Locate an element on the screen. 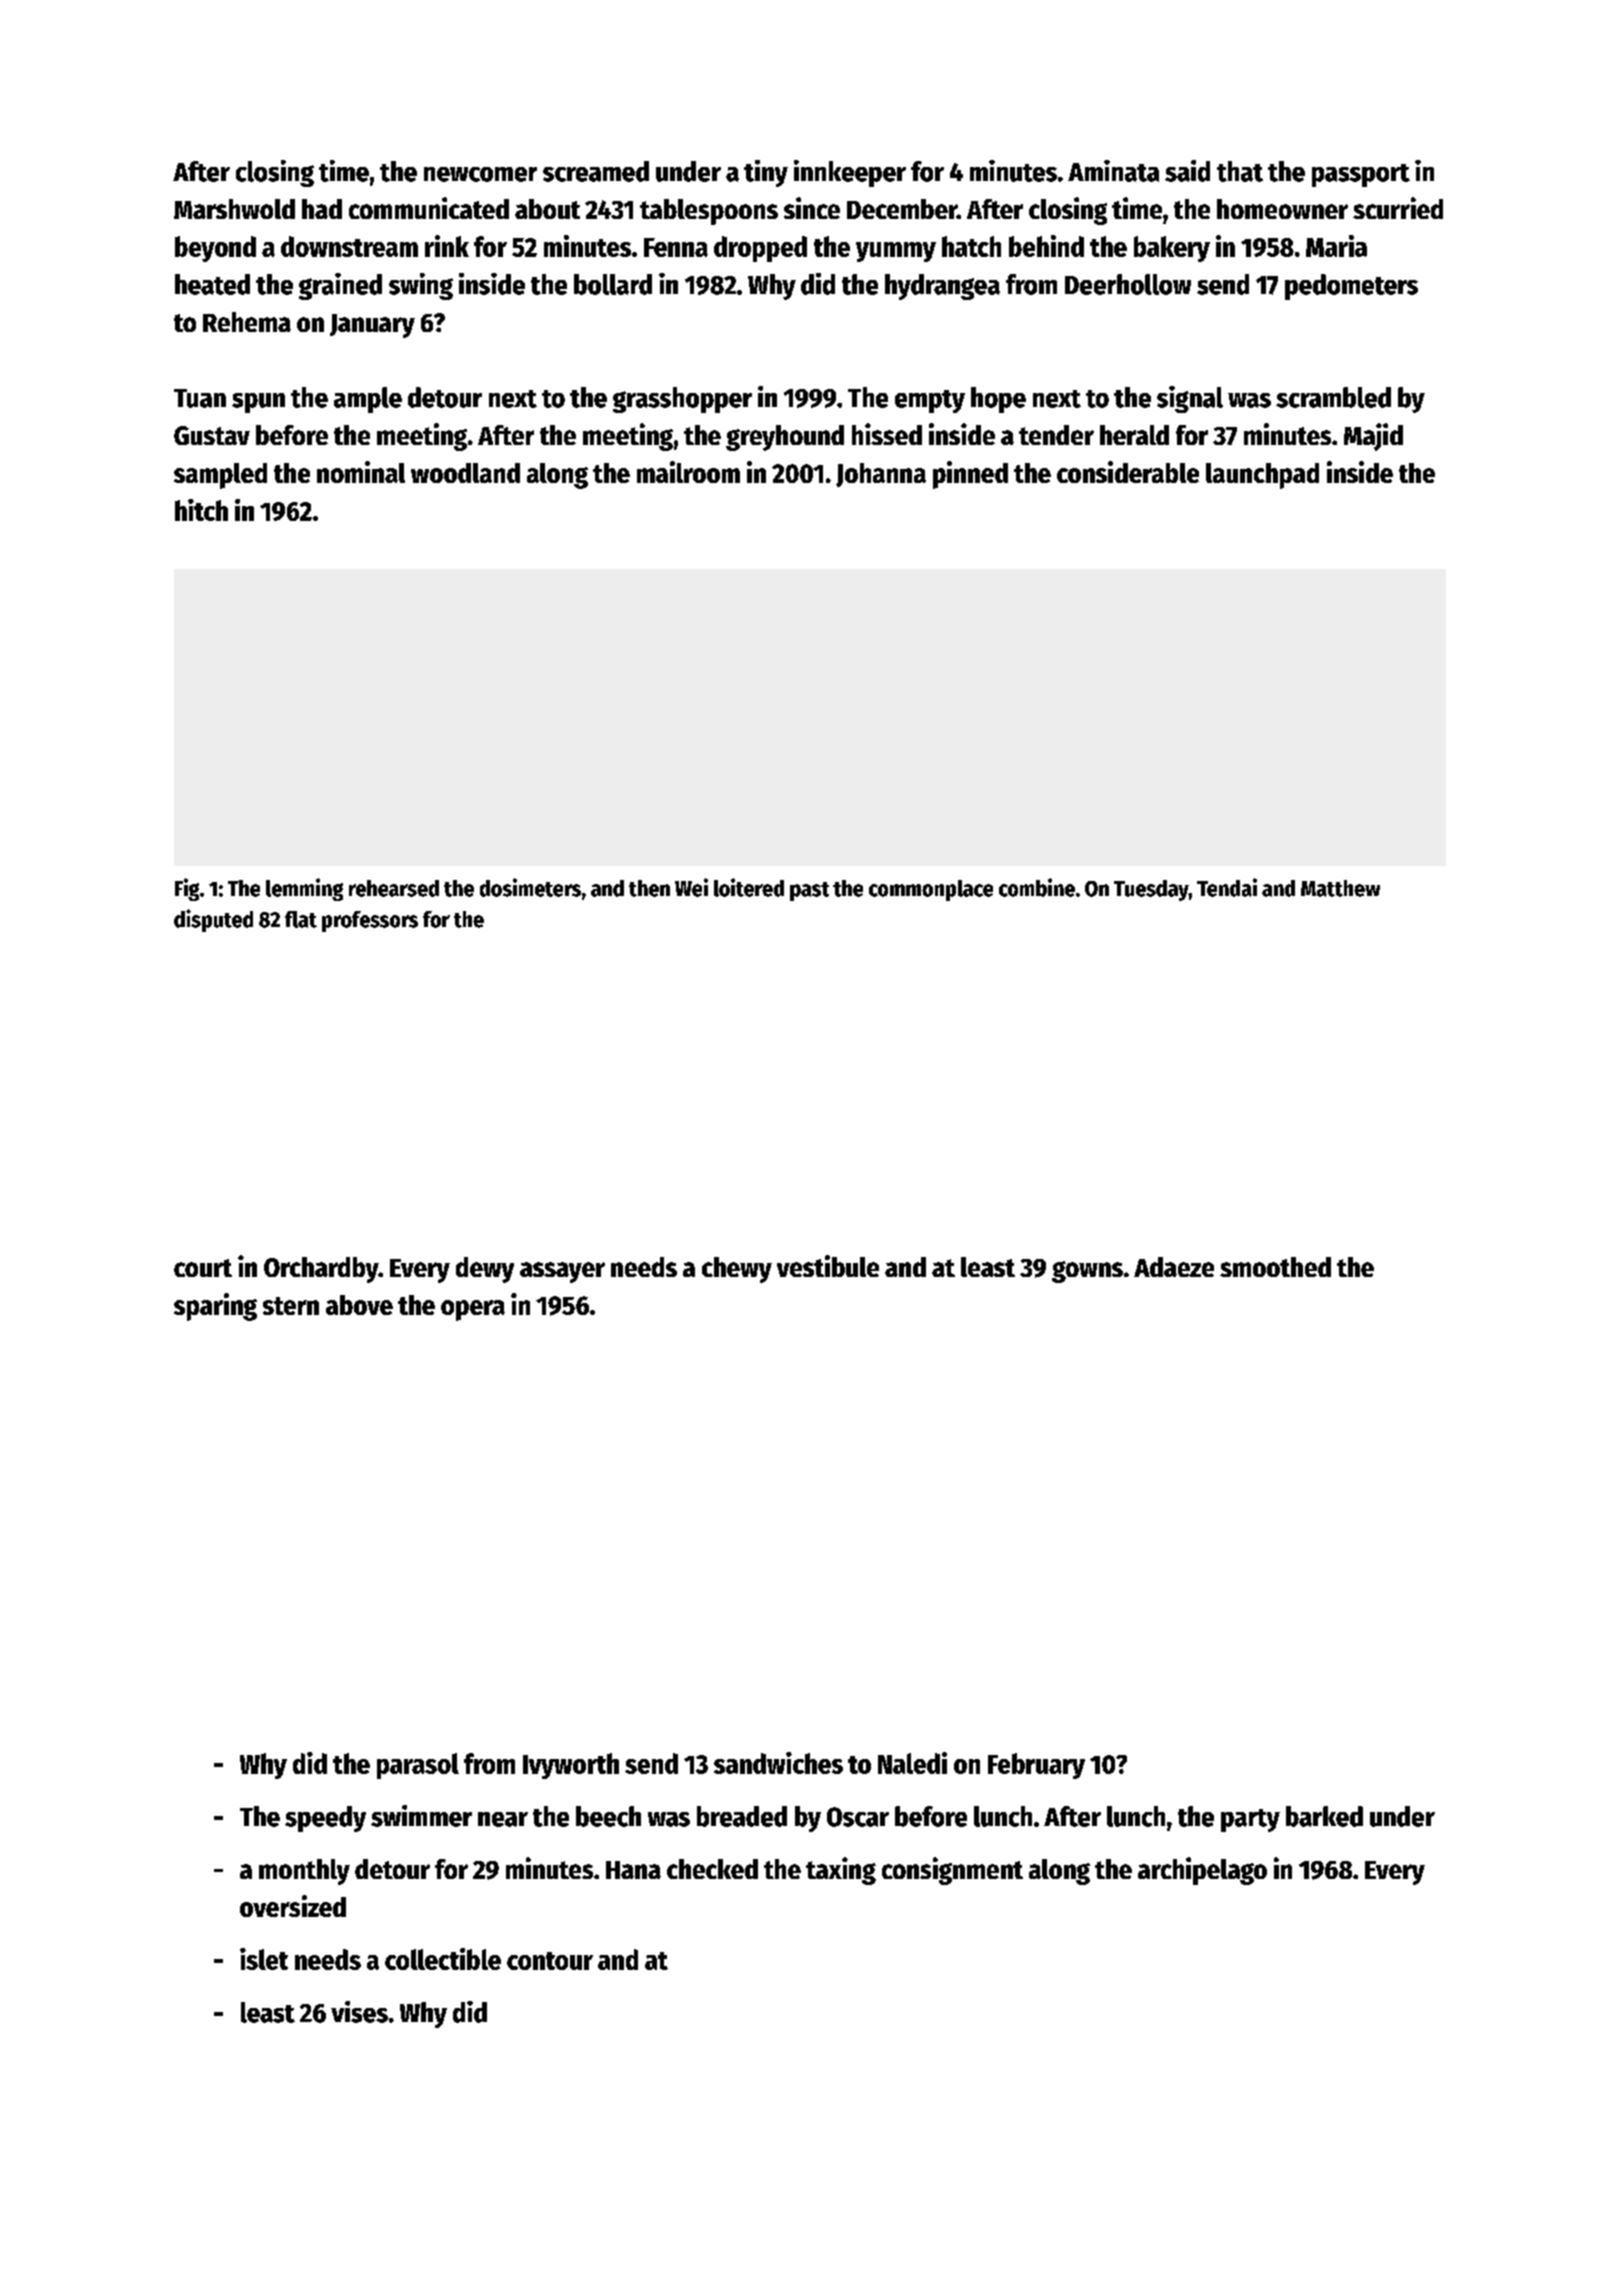 The image size is (1620, 2292). heated is located at coordinates (212, 284).
